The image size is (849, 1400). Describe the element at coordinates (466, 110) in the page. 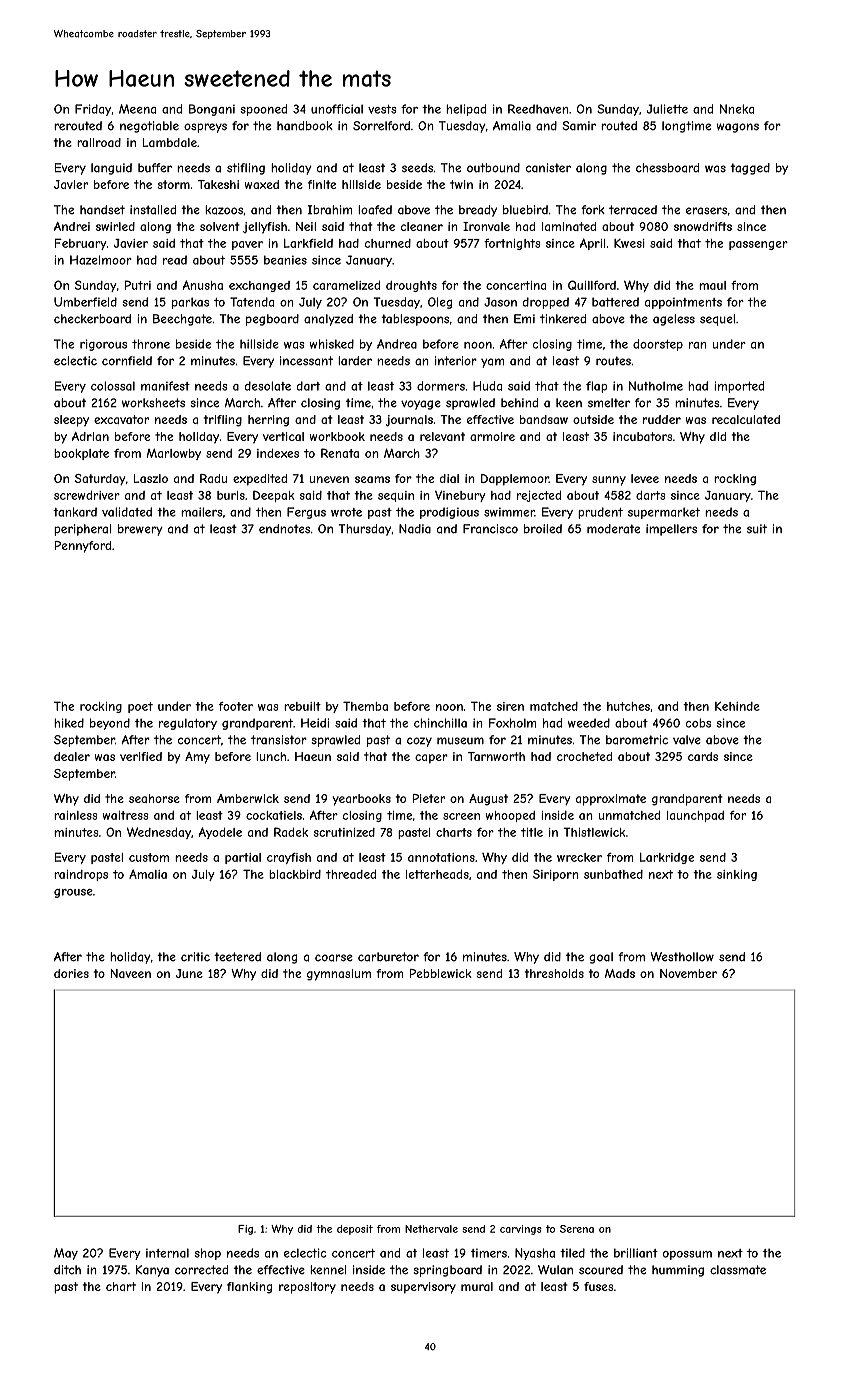

I see `helipad` at that location.
